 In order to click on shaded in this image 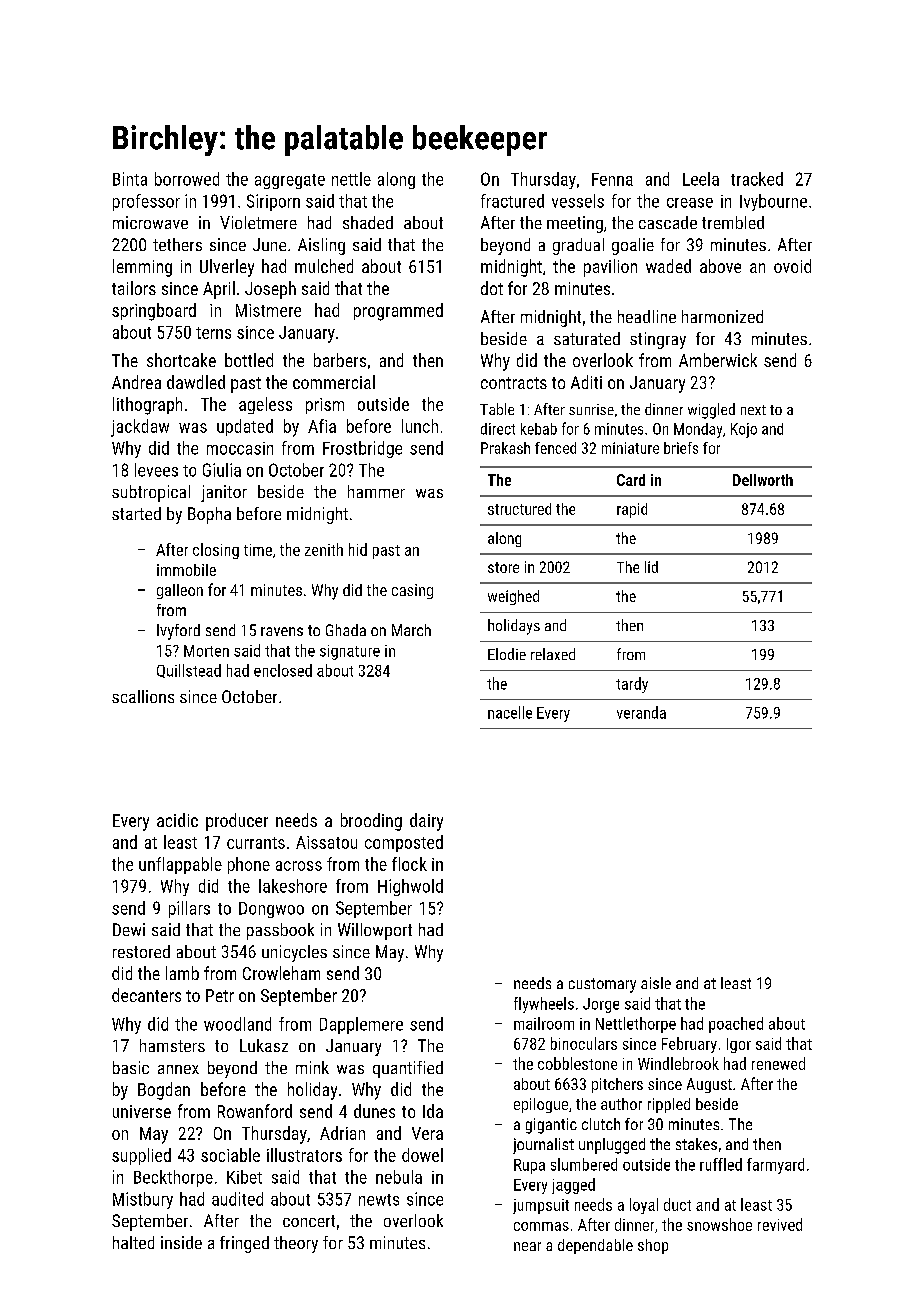, I will do `click(368, 222)`.
